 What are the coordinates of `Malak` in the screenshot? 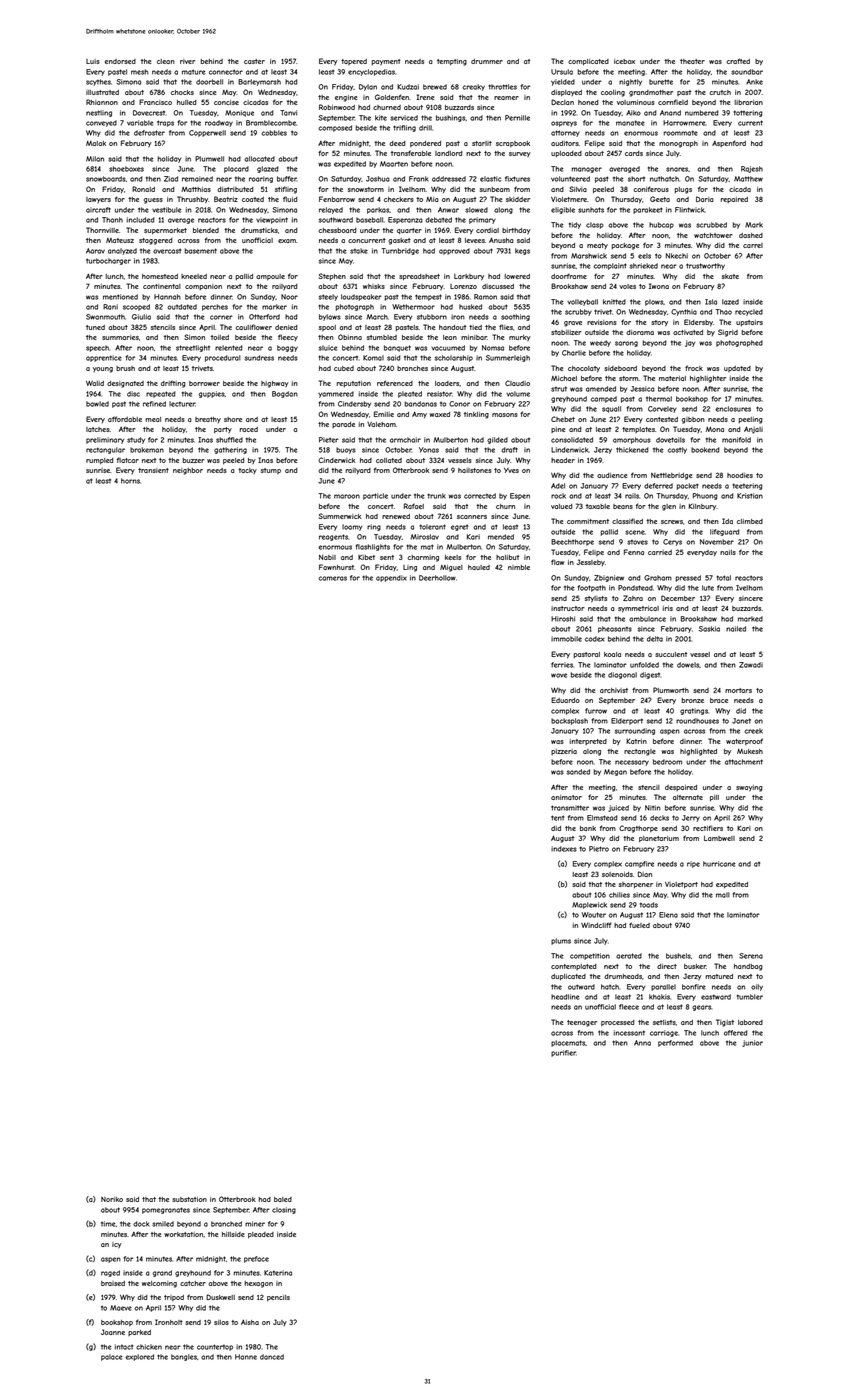 It's located at (96, 143).
